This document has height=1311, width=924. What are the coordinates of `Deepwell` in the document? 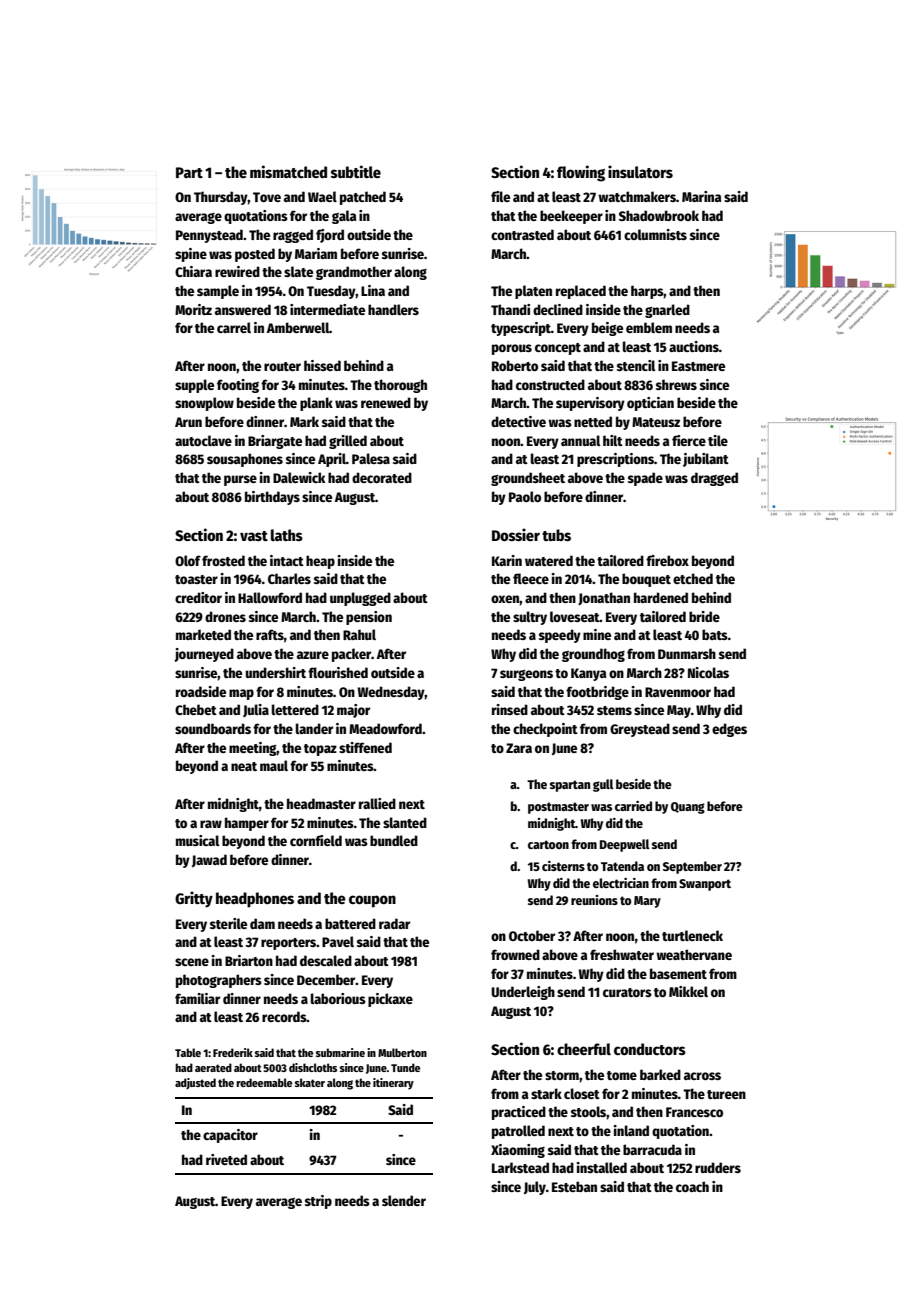 It's located at (624, 845).
